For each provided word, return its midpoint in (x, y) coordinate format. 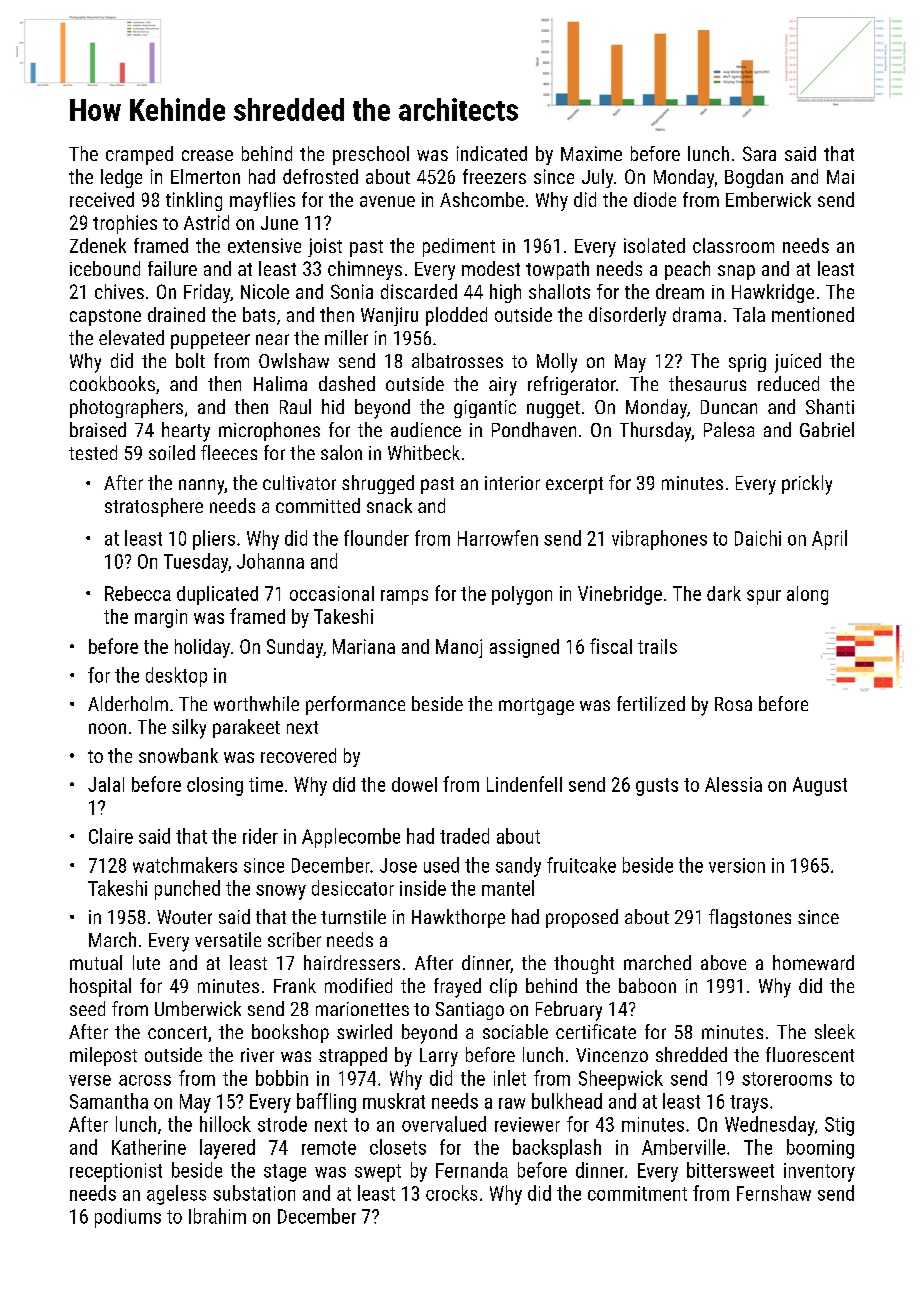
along (807, 595)
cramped (139, 155)
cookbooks (112, 383)
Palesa (729, 429)
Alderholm (128, 703)
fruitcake (581, 865)
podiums (128, 1218)
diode (655, 199)
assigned (524, 648)
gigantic (485, 409)
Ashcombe (482, 199)
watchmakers (185, 865)
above (723, 962)
